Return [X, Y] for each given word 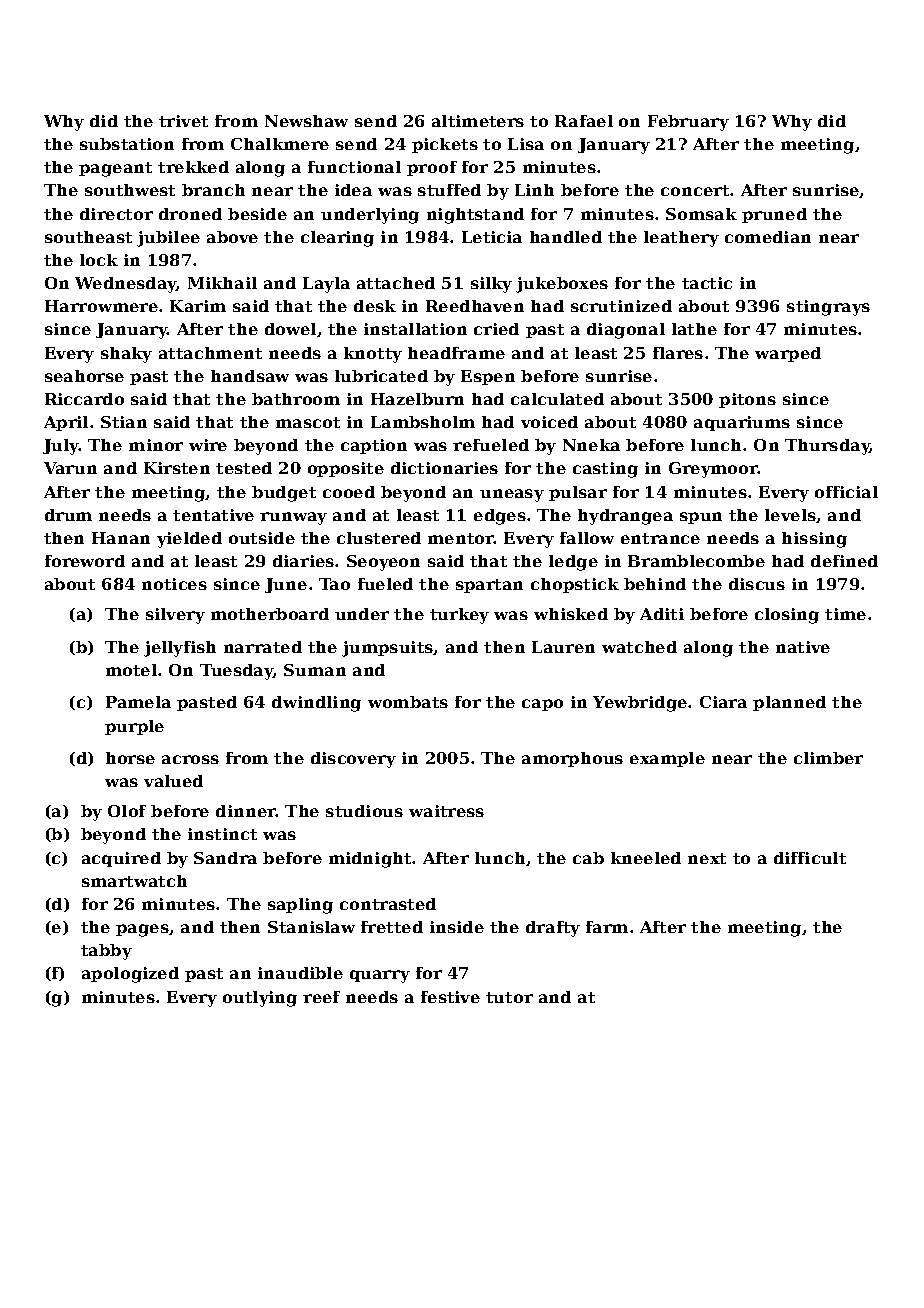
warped [788, 354]
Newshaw [306, 121]
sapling [300, 906]
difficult [810, 858]
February [688, 123]
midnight [370, 860]
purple [134, 727]
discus [757, 584]
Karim [198, 306]
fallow [587, 538]
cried [496, 329]
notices [174, 584]
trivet [183, 121]
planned [789, 703]
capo [542, 705]
